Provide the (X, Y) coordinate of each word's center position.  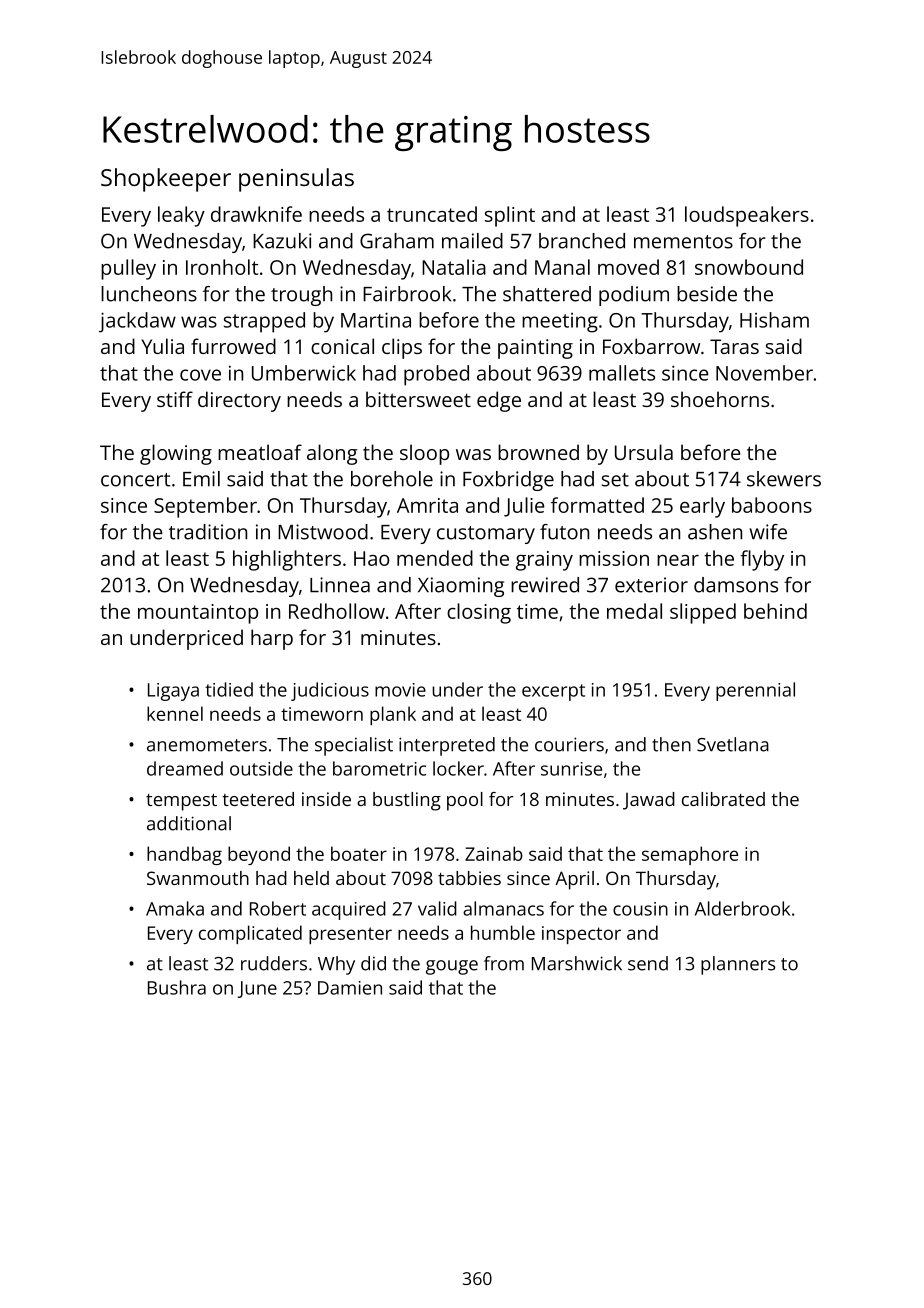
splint (510, 216)
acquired (349, 910)
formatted (597, 505)
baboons (772, 505)
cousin (640, 909)
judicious (330, 691)
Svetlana (733, 744)
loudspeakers (747, 216)
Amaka (175, 908)
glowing (176, 454)
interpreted (447, 746)
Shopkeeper (166, 180)
